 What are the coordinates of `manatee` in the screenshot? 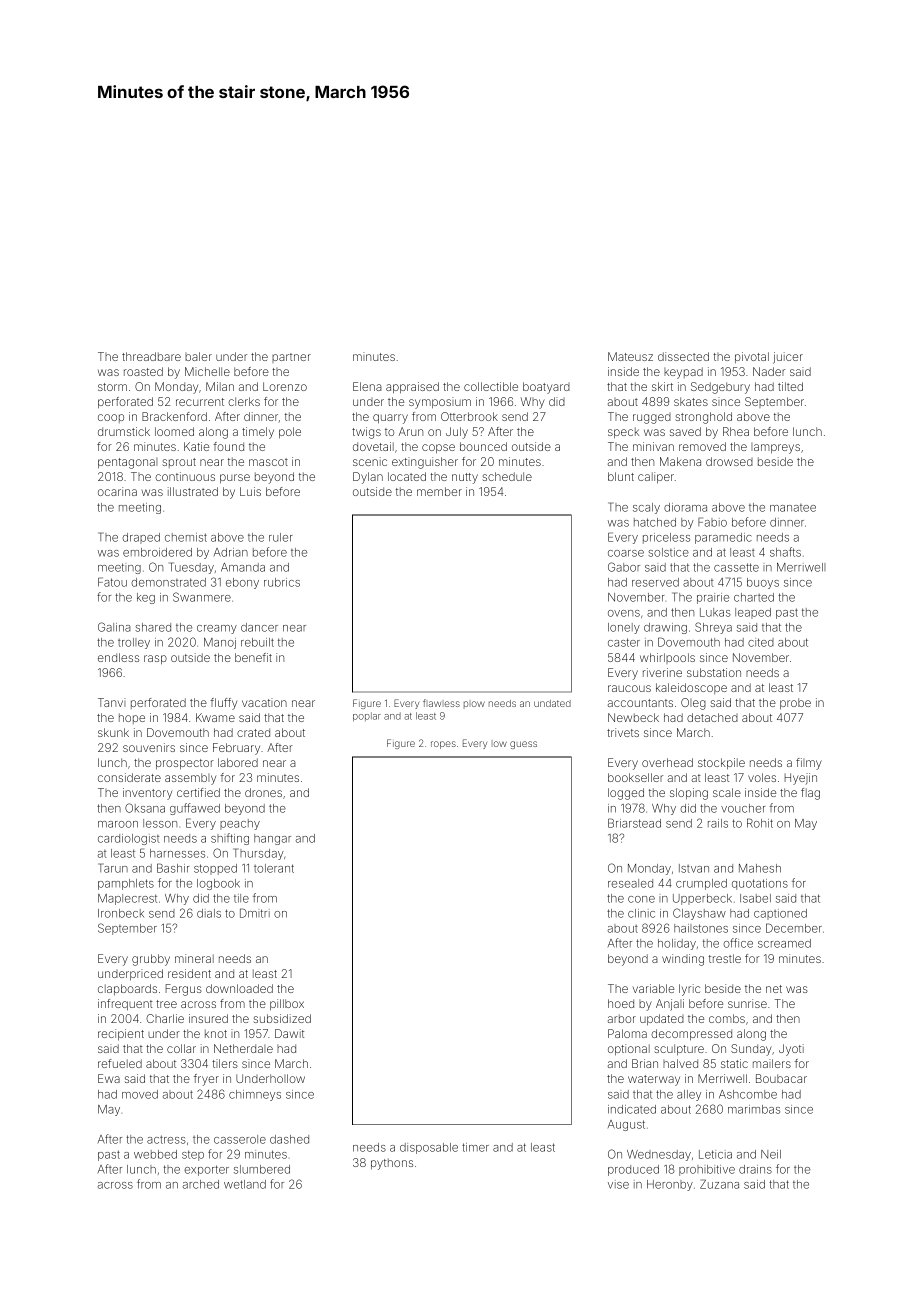 It's located at (793, 508).
